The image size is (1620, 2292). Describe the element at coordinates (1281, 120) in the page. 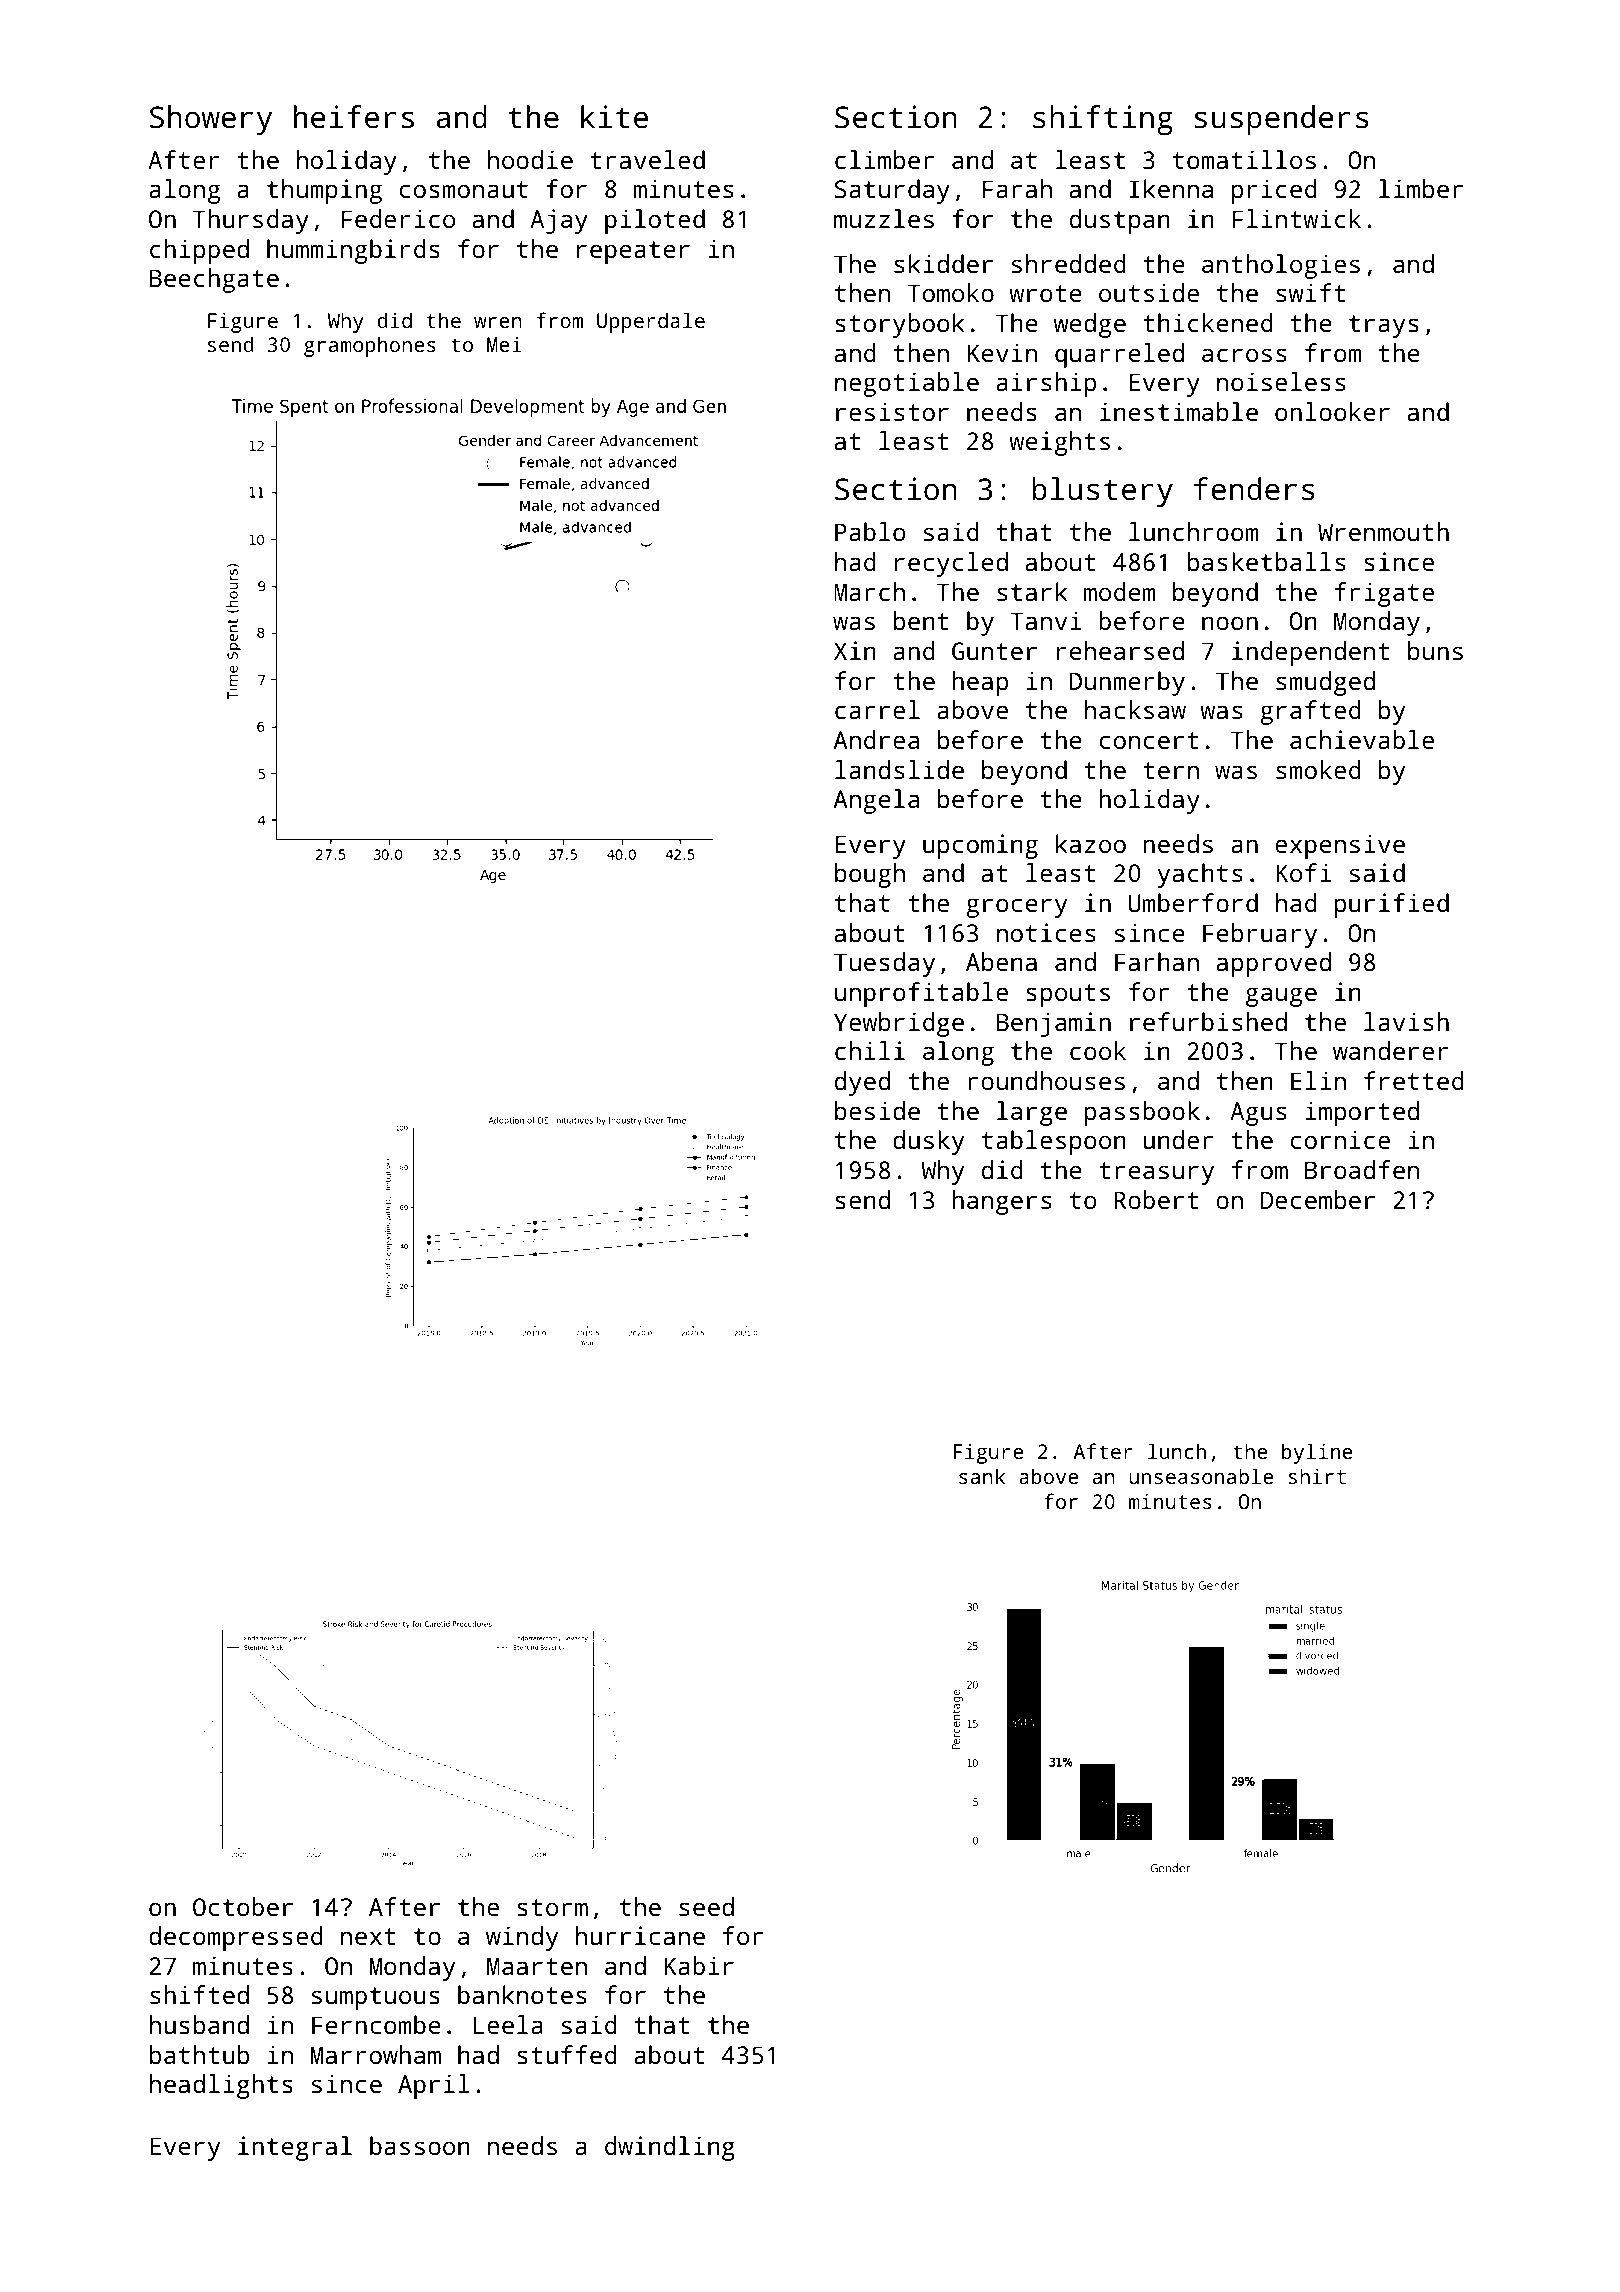

I see `suspenders` at that location.
